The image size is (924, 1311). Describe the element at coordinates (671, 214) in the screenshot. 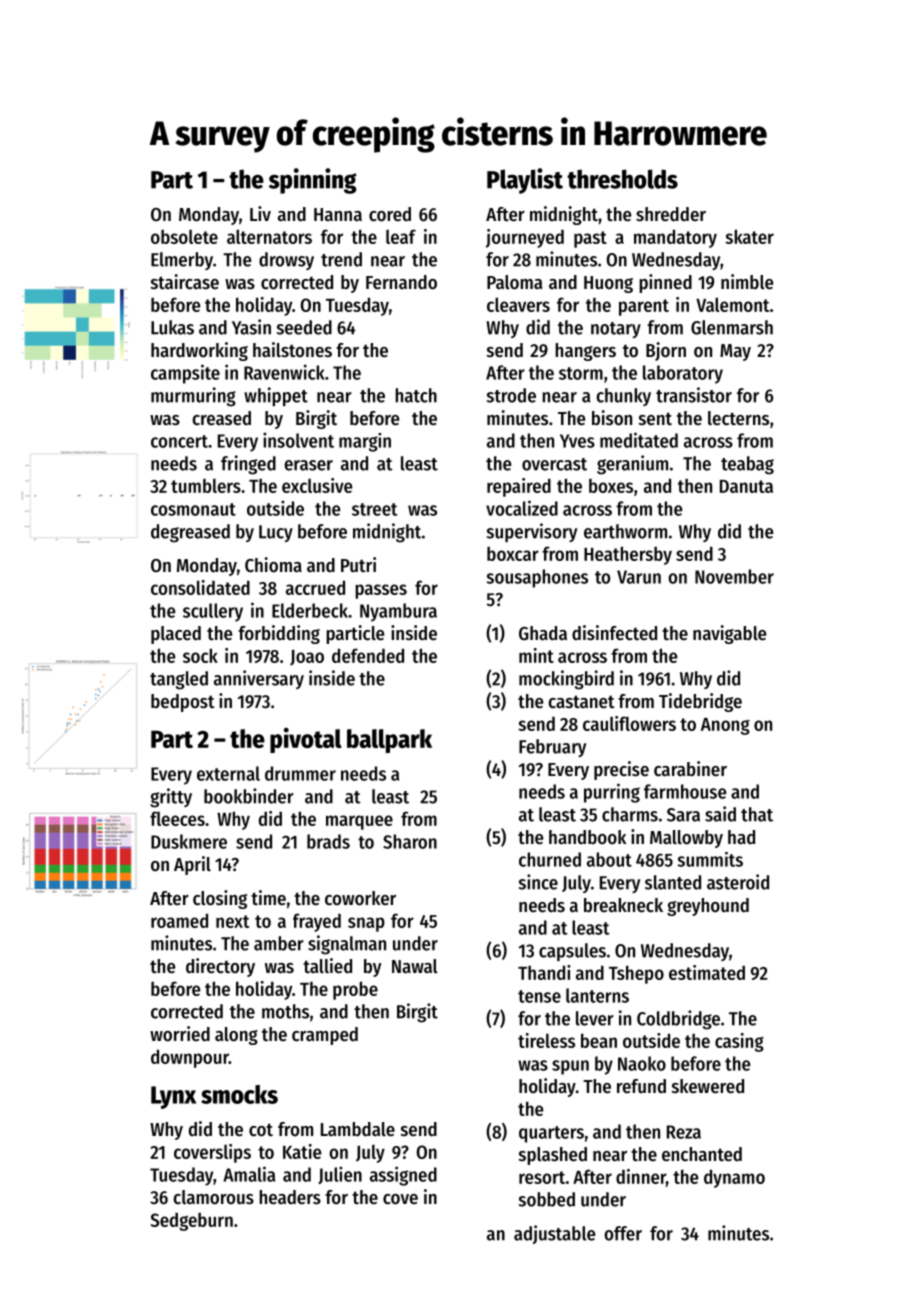

I see `shredder` at that location.
